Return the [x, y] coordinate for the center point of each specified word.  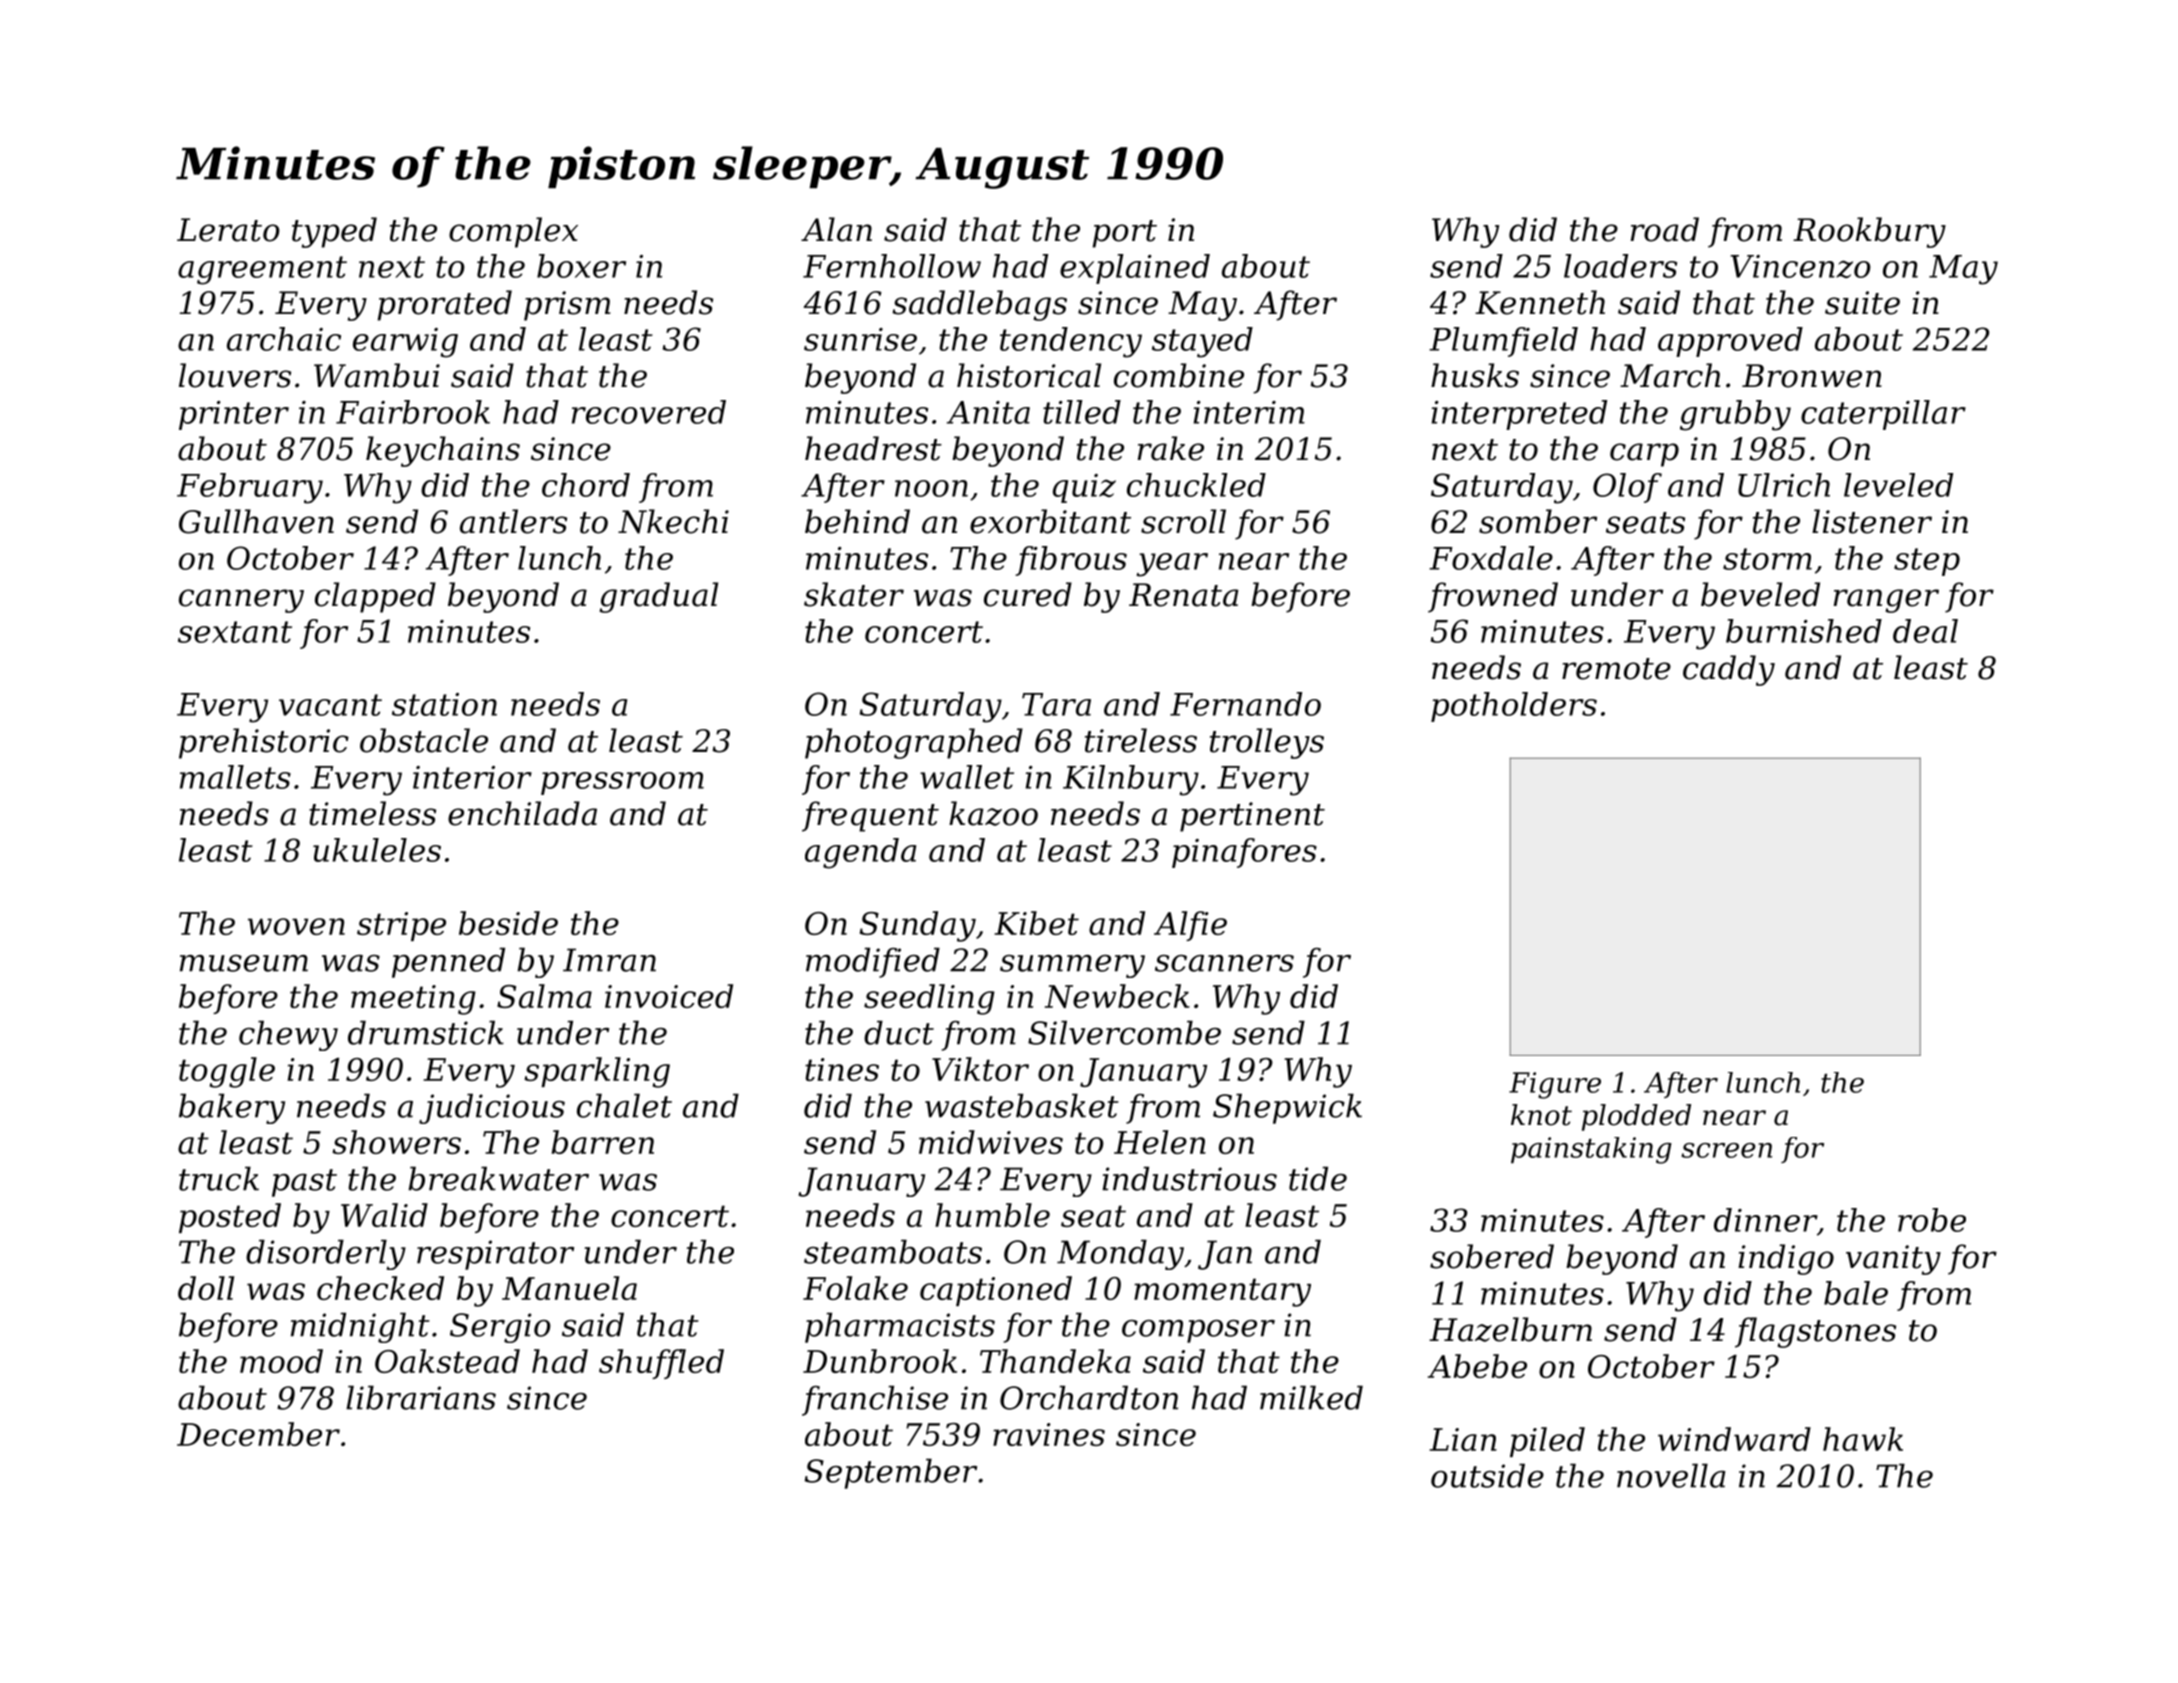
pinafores [1244, 853]
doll [206, 1288]
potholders [1514, 707]
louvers [235, 375]
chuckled [1196, 485]
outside [1487, 1475]
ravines [1049, 1434]
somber [1538, 521]
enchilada [522, 813]
